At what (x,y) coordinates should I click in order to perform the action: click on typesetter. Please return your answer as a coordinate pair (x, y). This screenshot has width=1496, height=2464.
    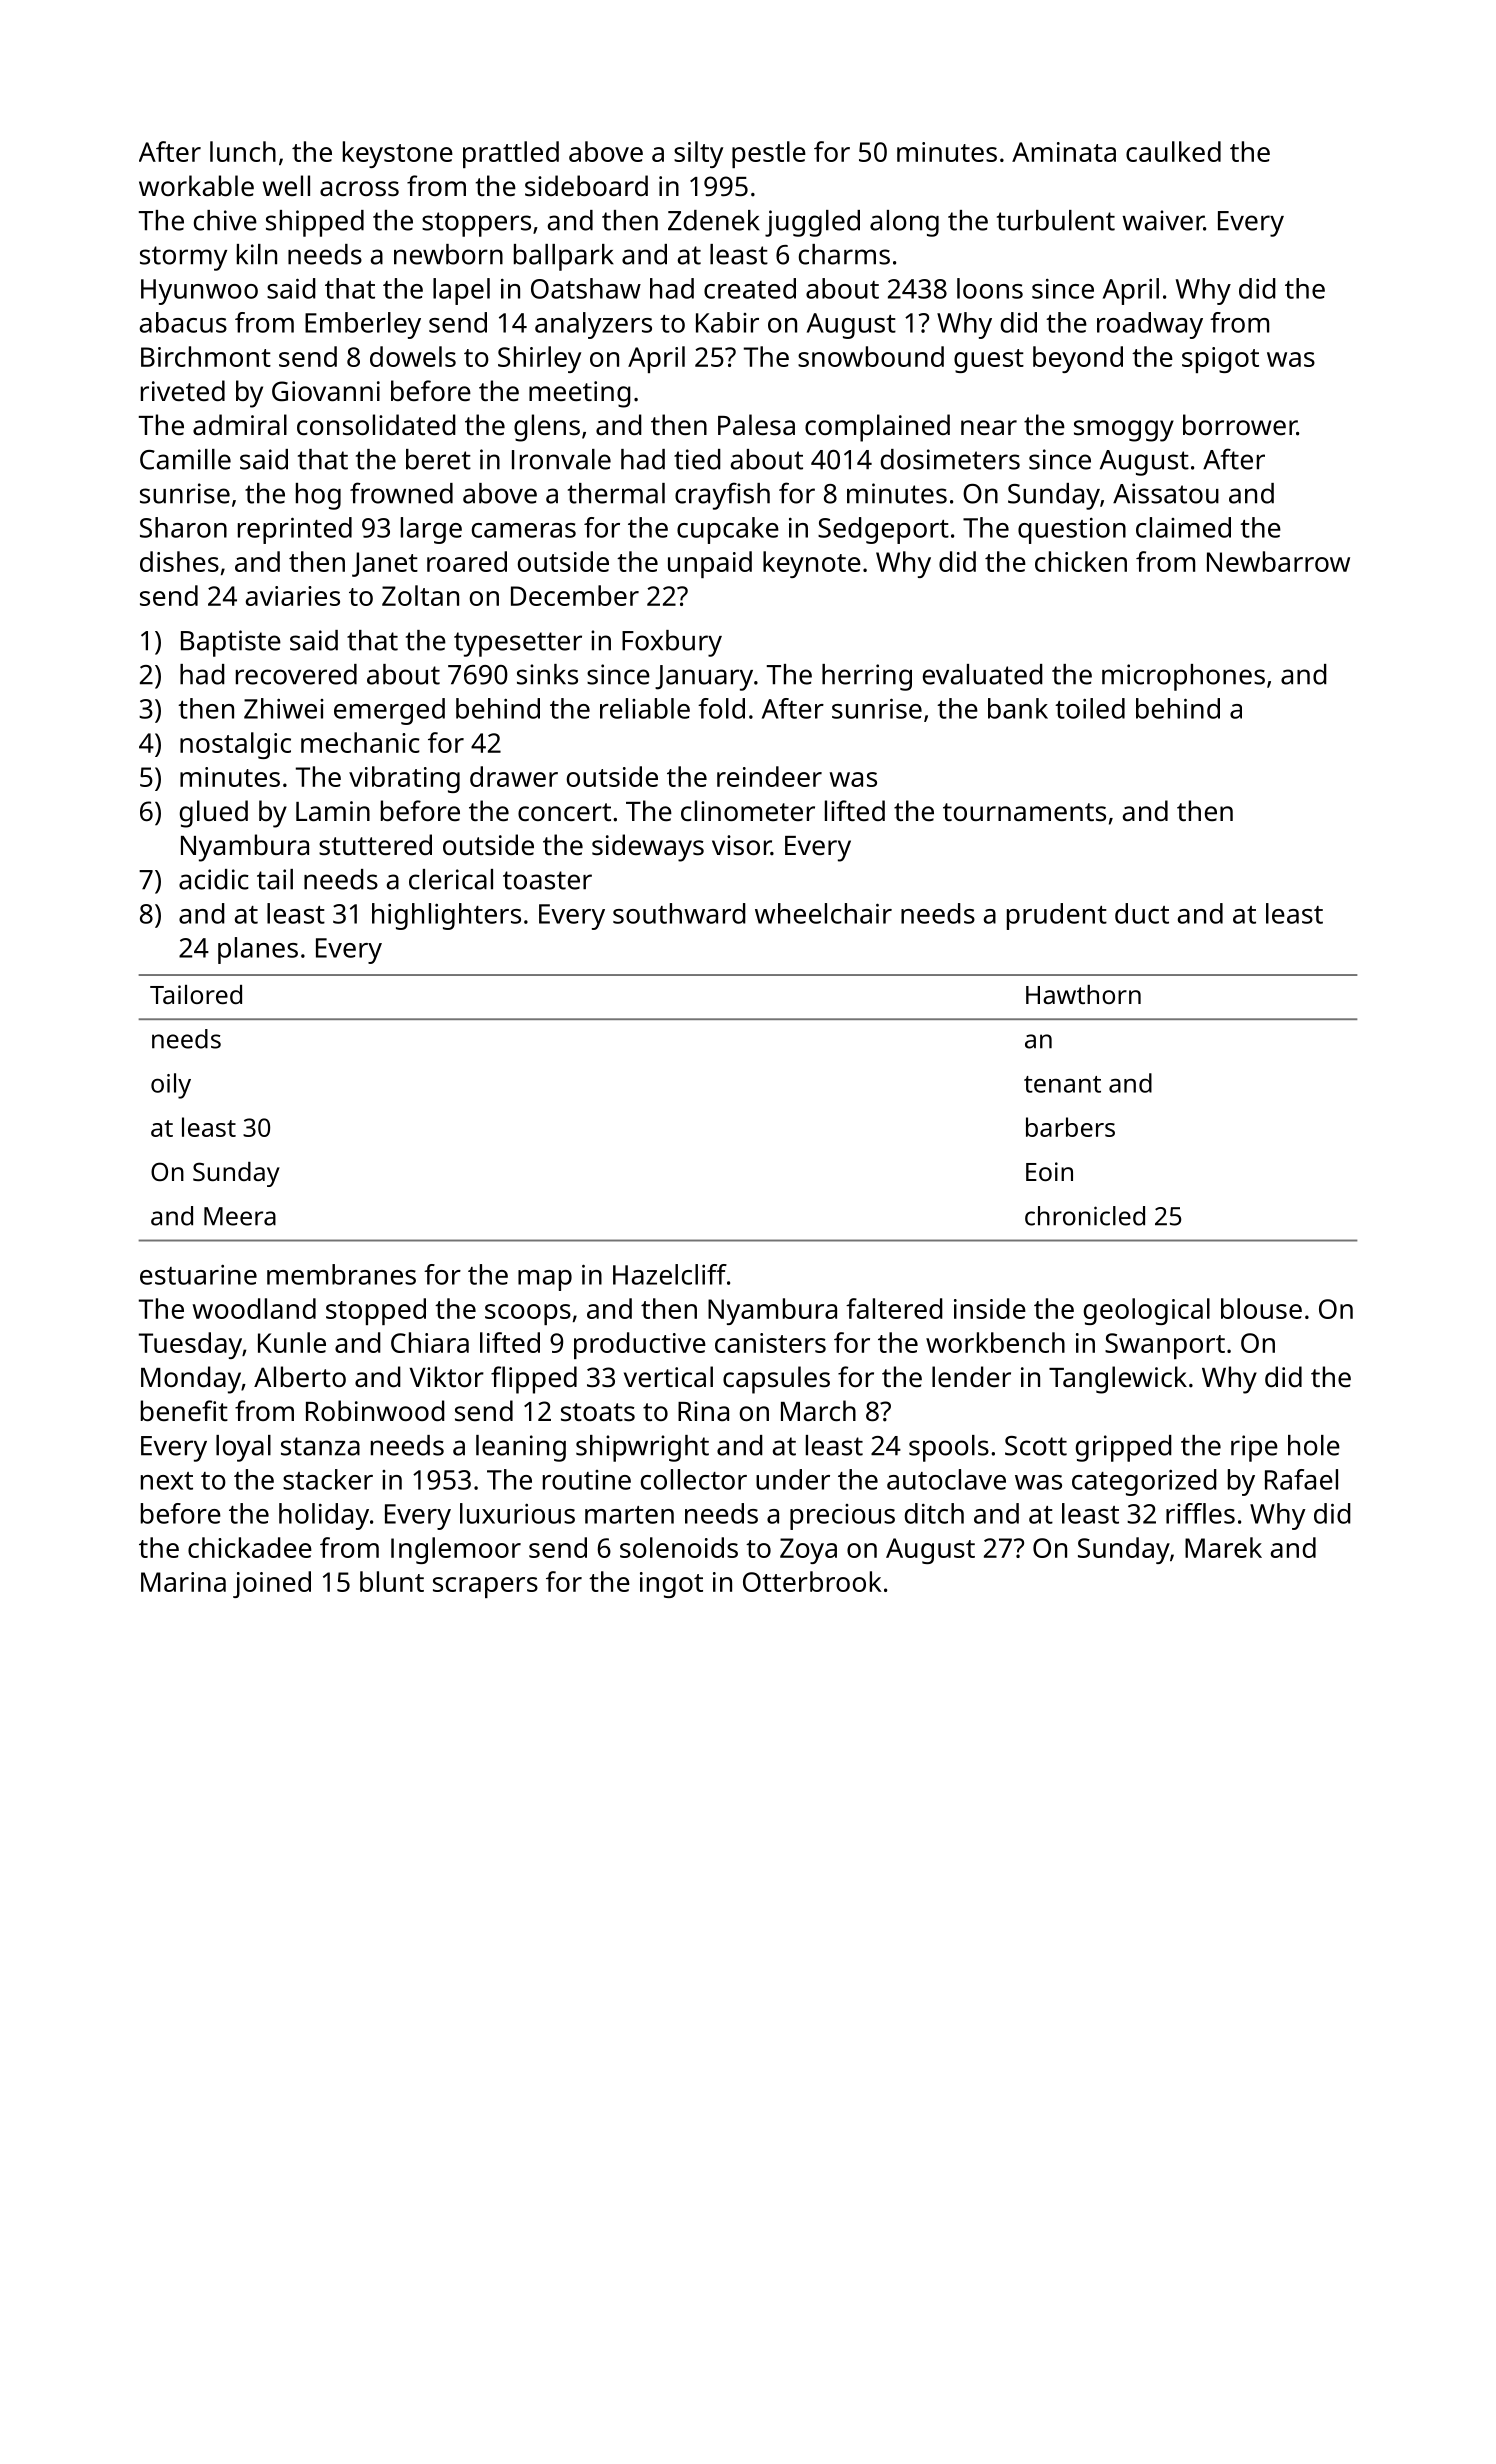
    Looking at the image, I should click on (518, 644).
